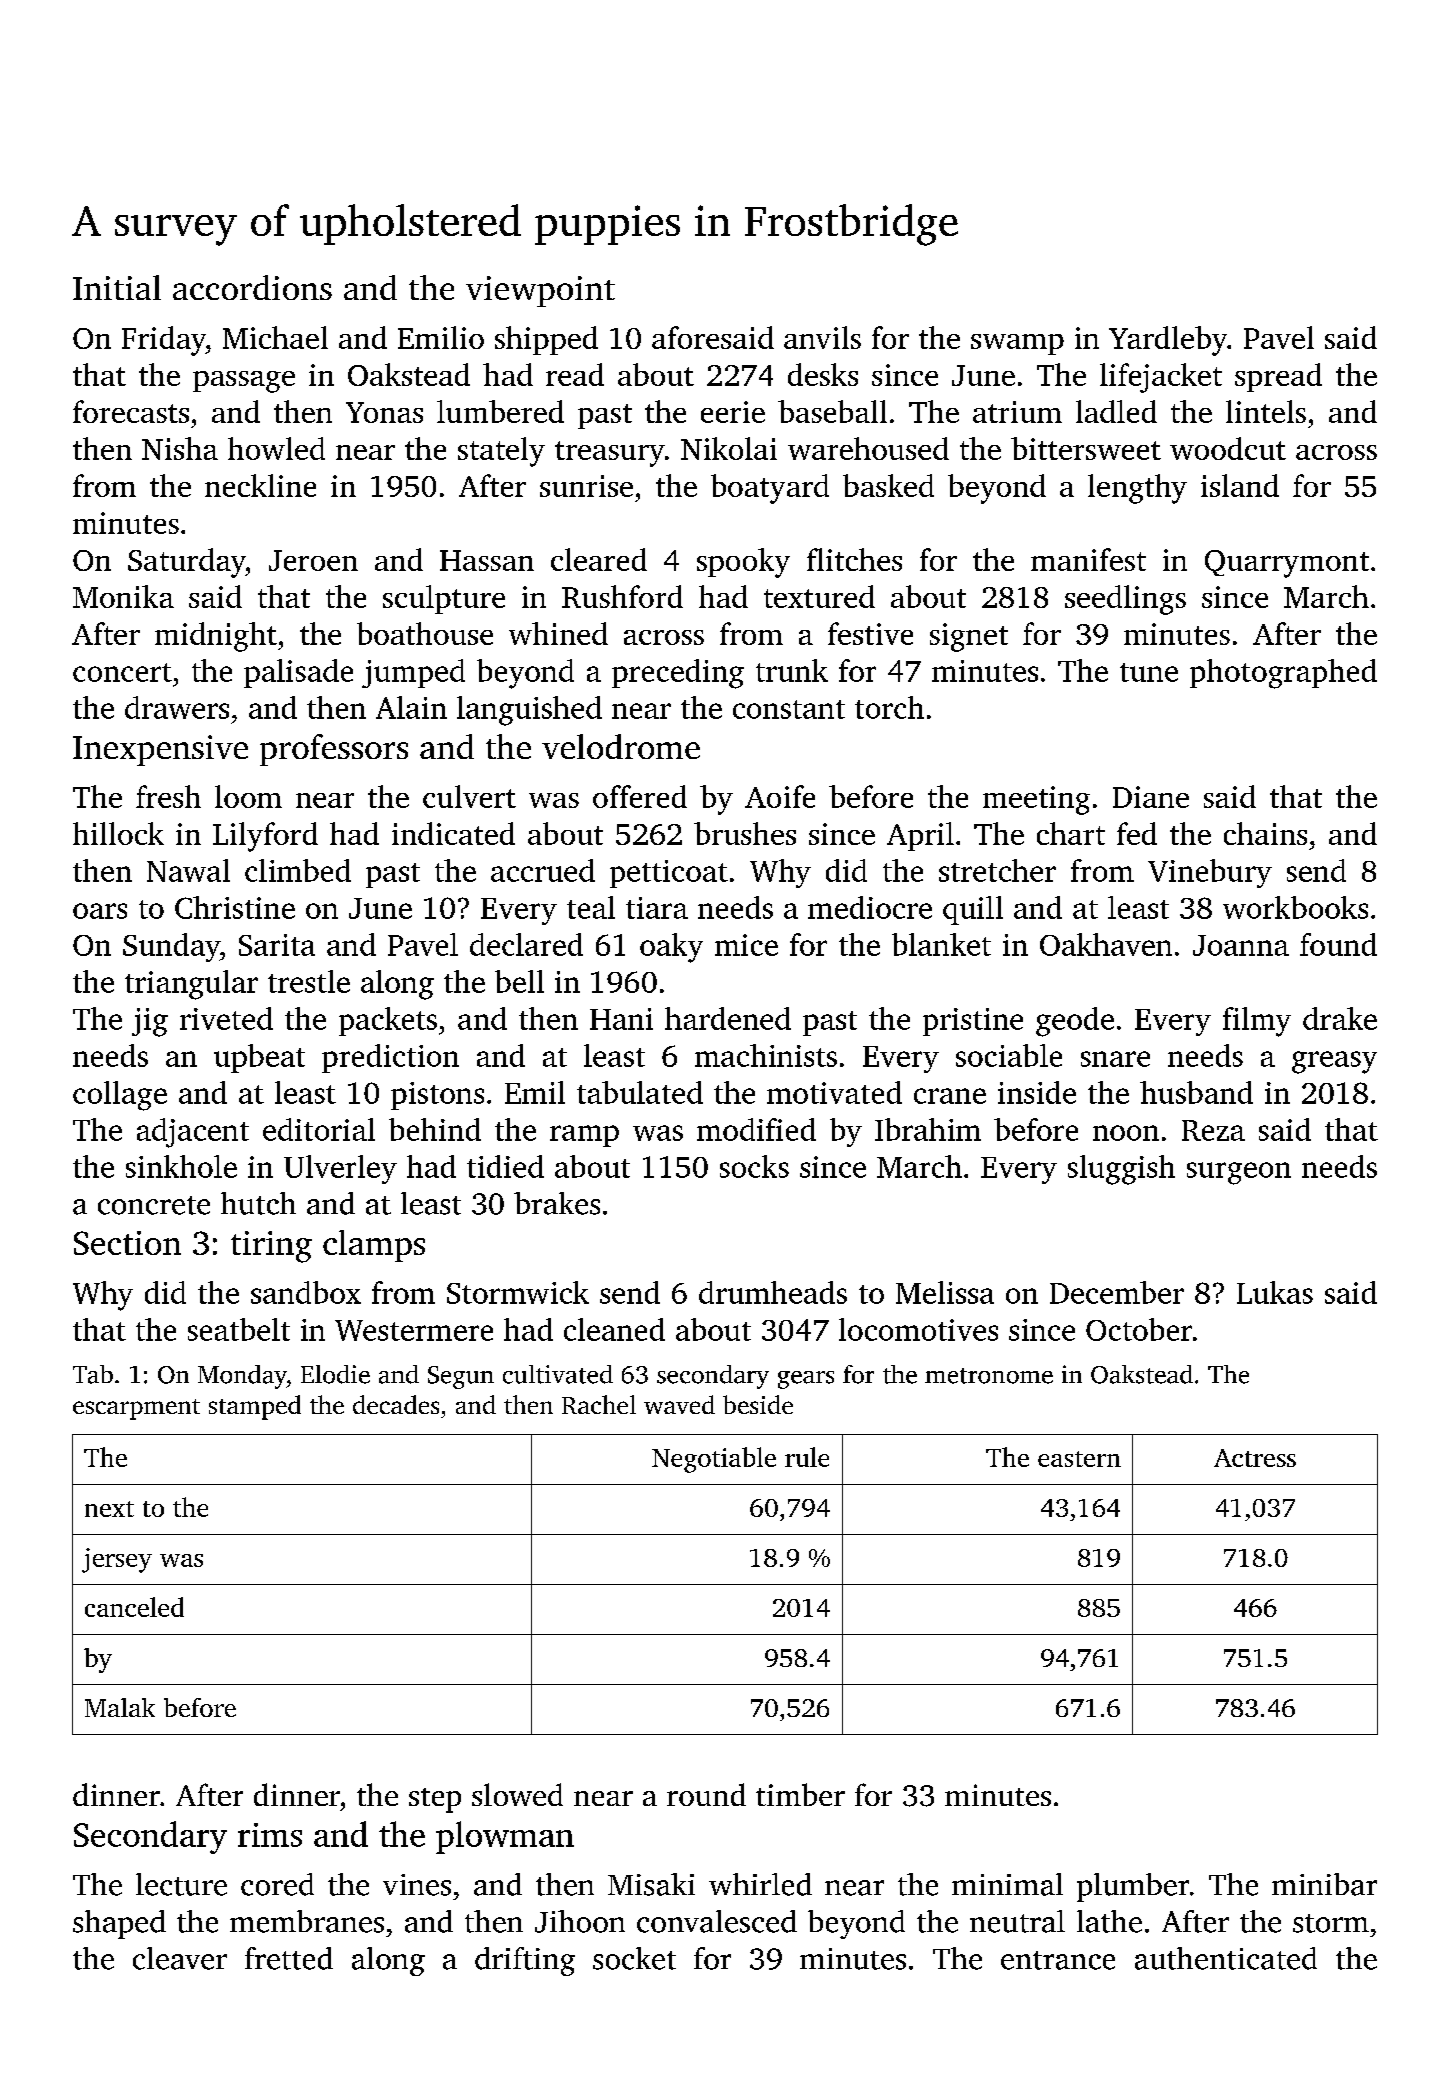  What do you see at coordinates (770, 489) in the screenshot?
I see `boatyard` at bounding box center [770, 489].
